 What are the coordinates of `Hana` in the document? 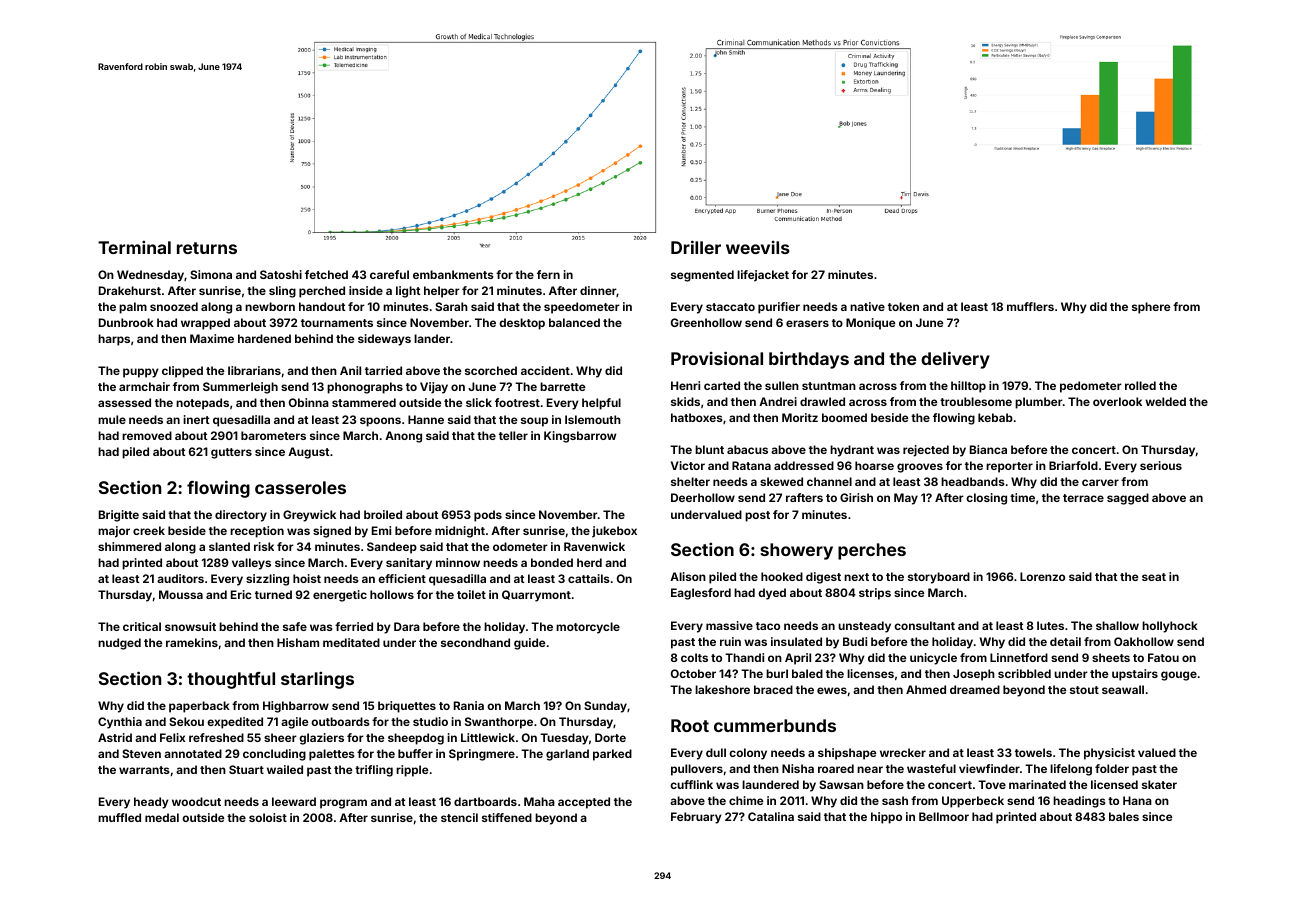 It's located at (1137, 800).
